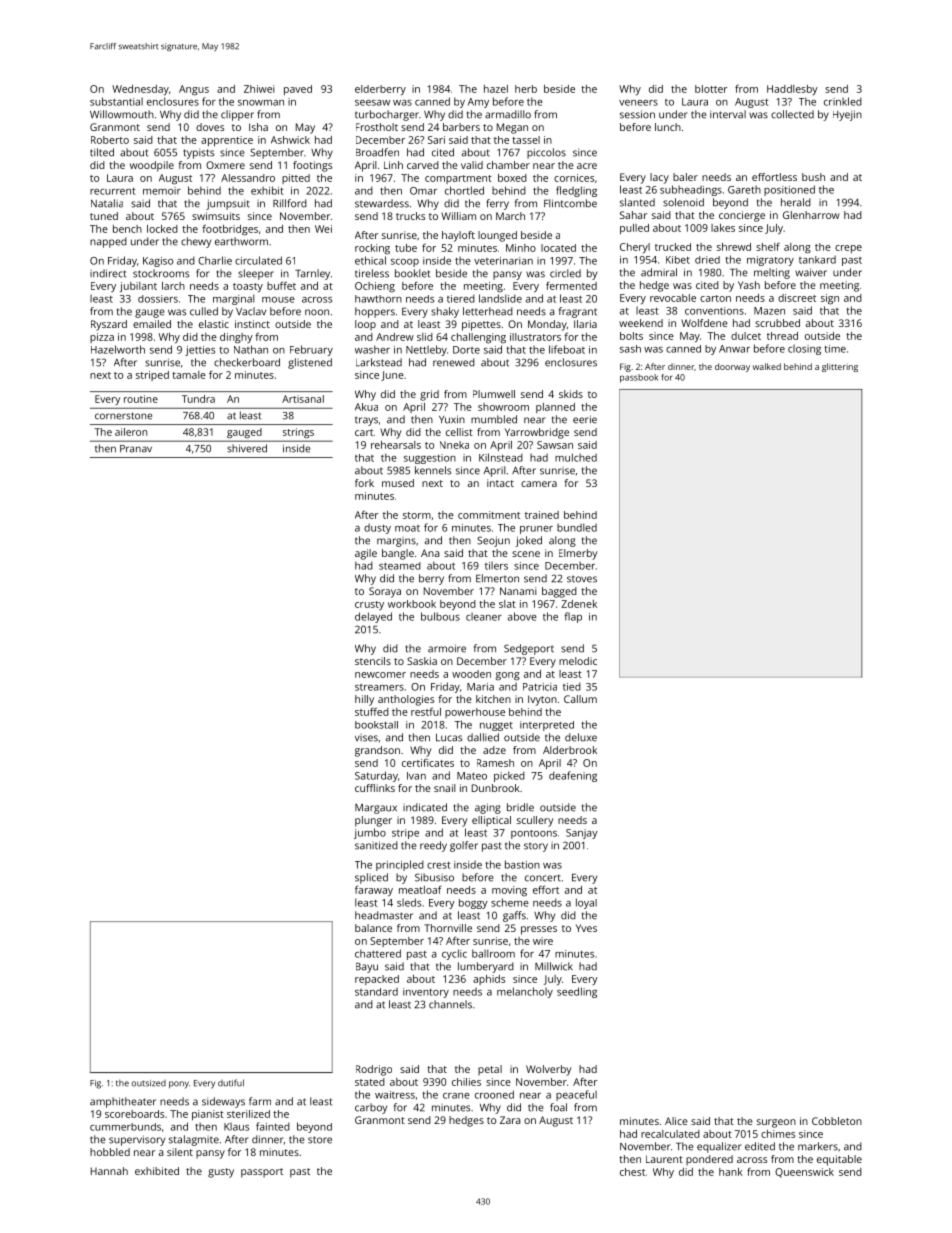 Image resolution: width=952 pixels, height=1233 pixels. What do you see at coordinates (208, 1115) in the screenshot?
I see `pianist` at bounding box center [208, 1115].
